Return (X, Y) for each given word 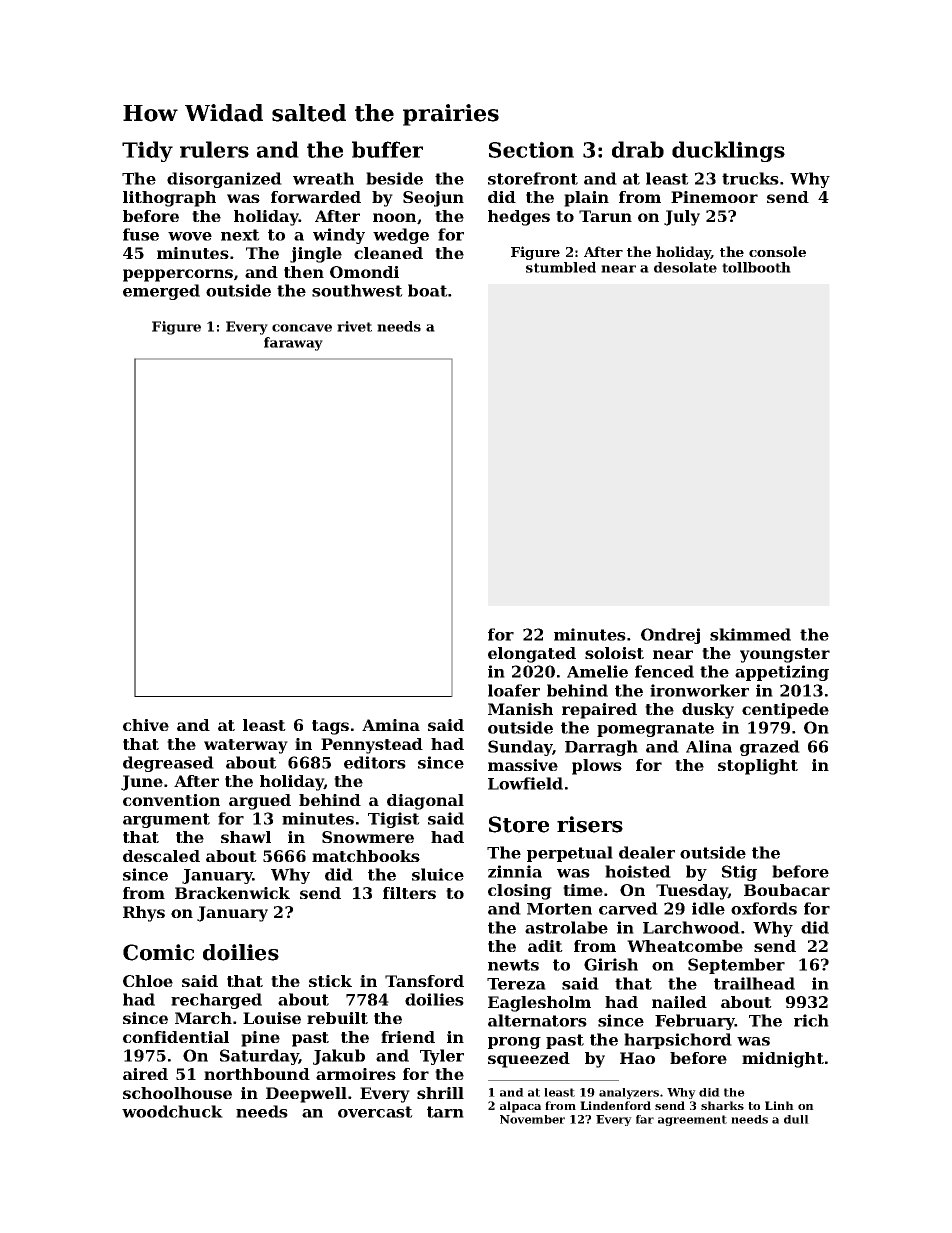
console (777, 251)
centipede (785, 711)
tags (330, 727)
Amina (391, 725)
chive (146, 725)
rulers (214, 149)
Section (531, 149)
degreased (168, 764)
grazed (770, 748)
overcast (375, 1112)
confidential (176, 1037)
